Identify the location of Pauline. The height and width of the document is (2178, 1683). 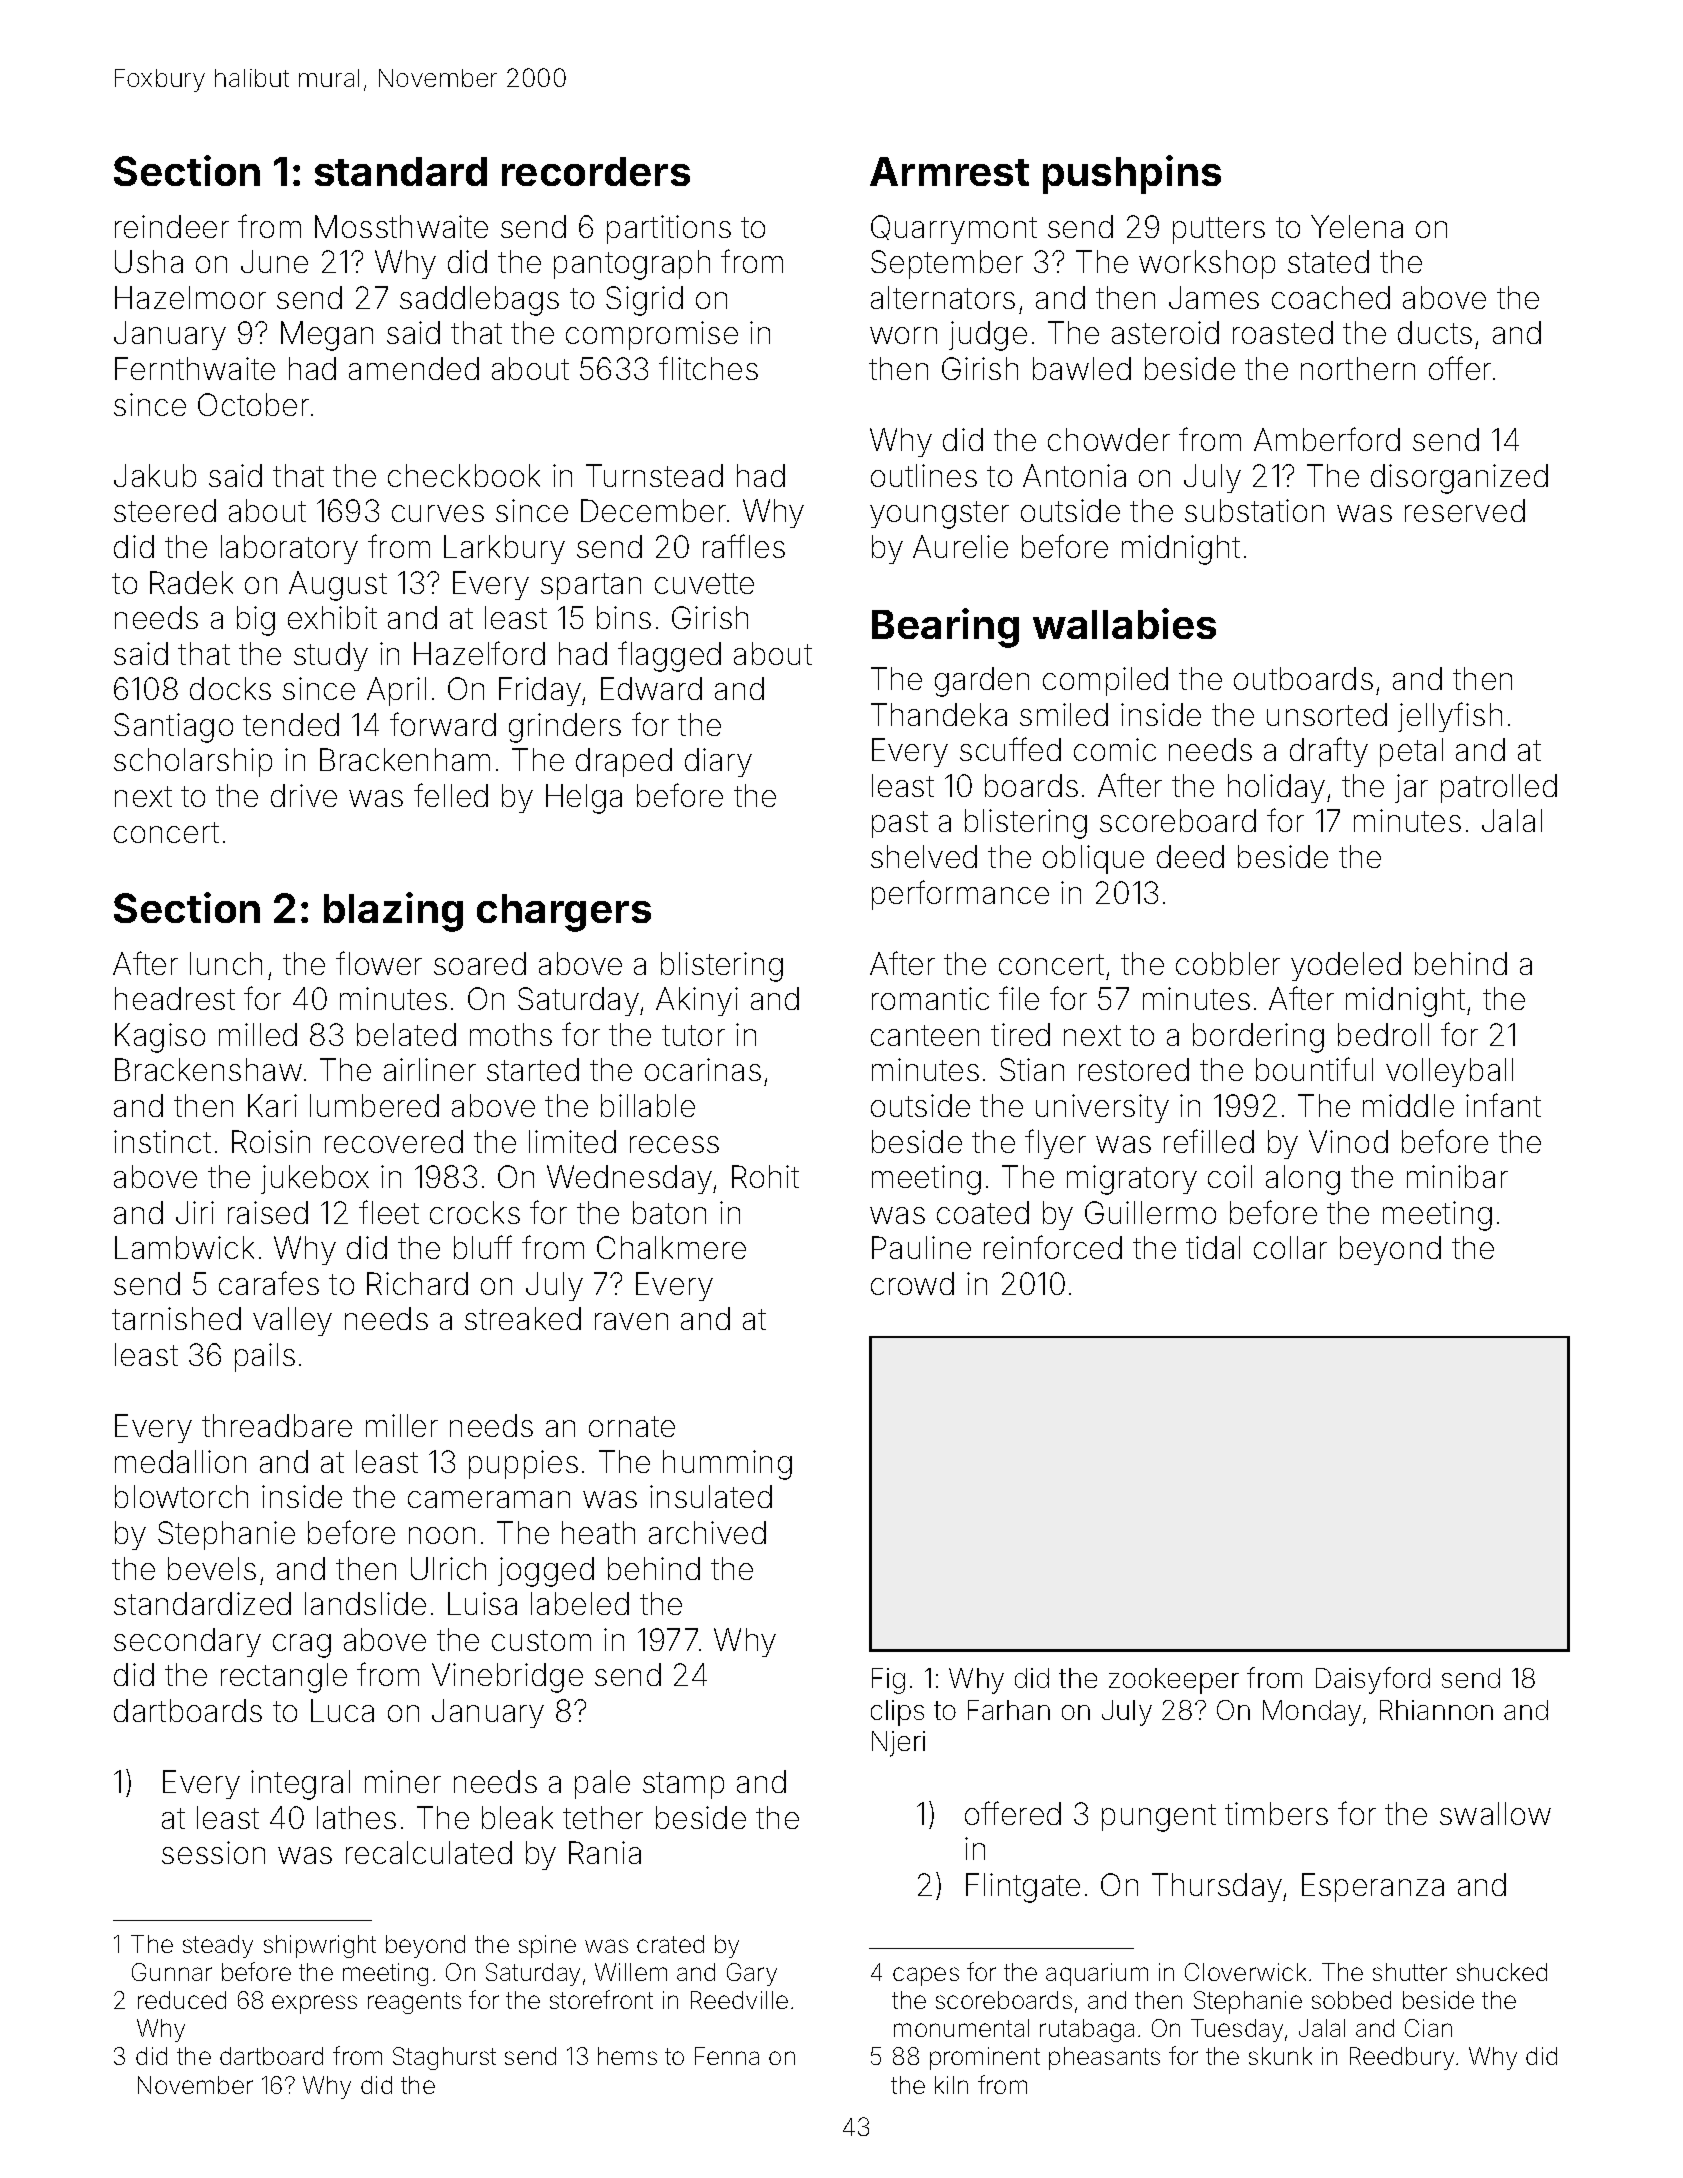
(921, 1247).
